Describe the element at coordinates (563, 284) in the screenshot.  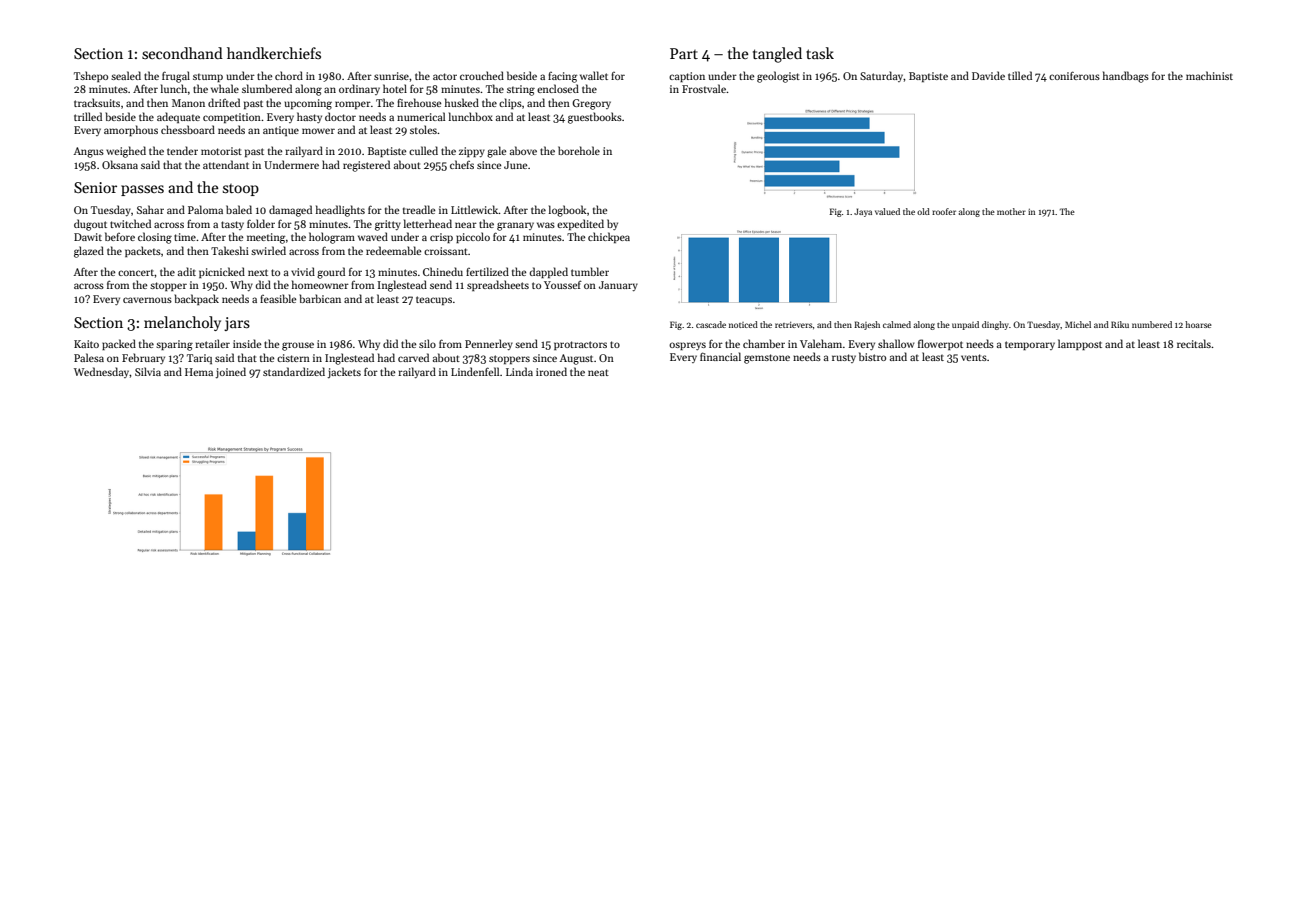
I see `Youssef` at that location.
